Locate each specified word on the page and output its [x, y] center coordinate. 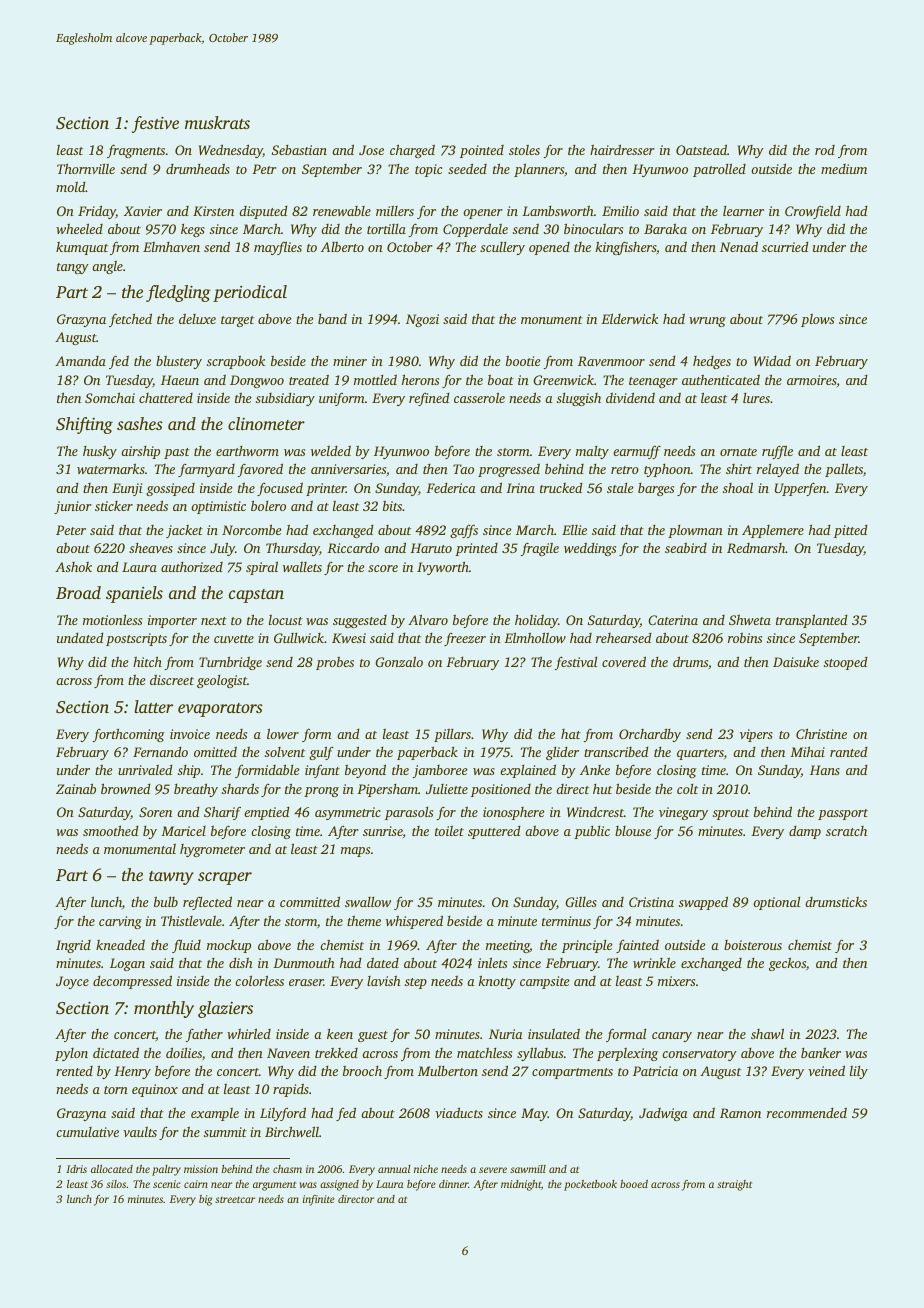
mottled [375, 379]
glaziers [225, 1009]
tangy [73, 268]
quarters [700, 754]
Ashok [73, 567]
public [592, 832]
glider [562, 753]
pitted [851, 531]
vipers [756, 735]
